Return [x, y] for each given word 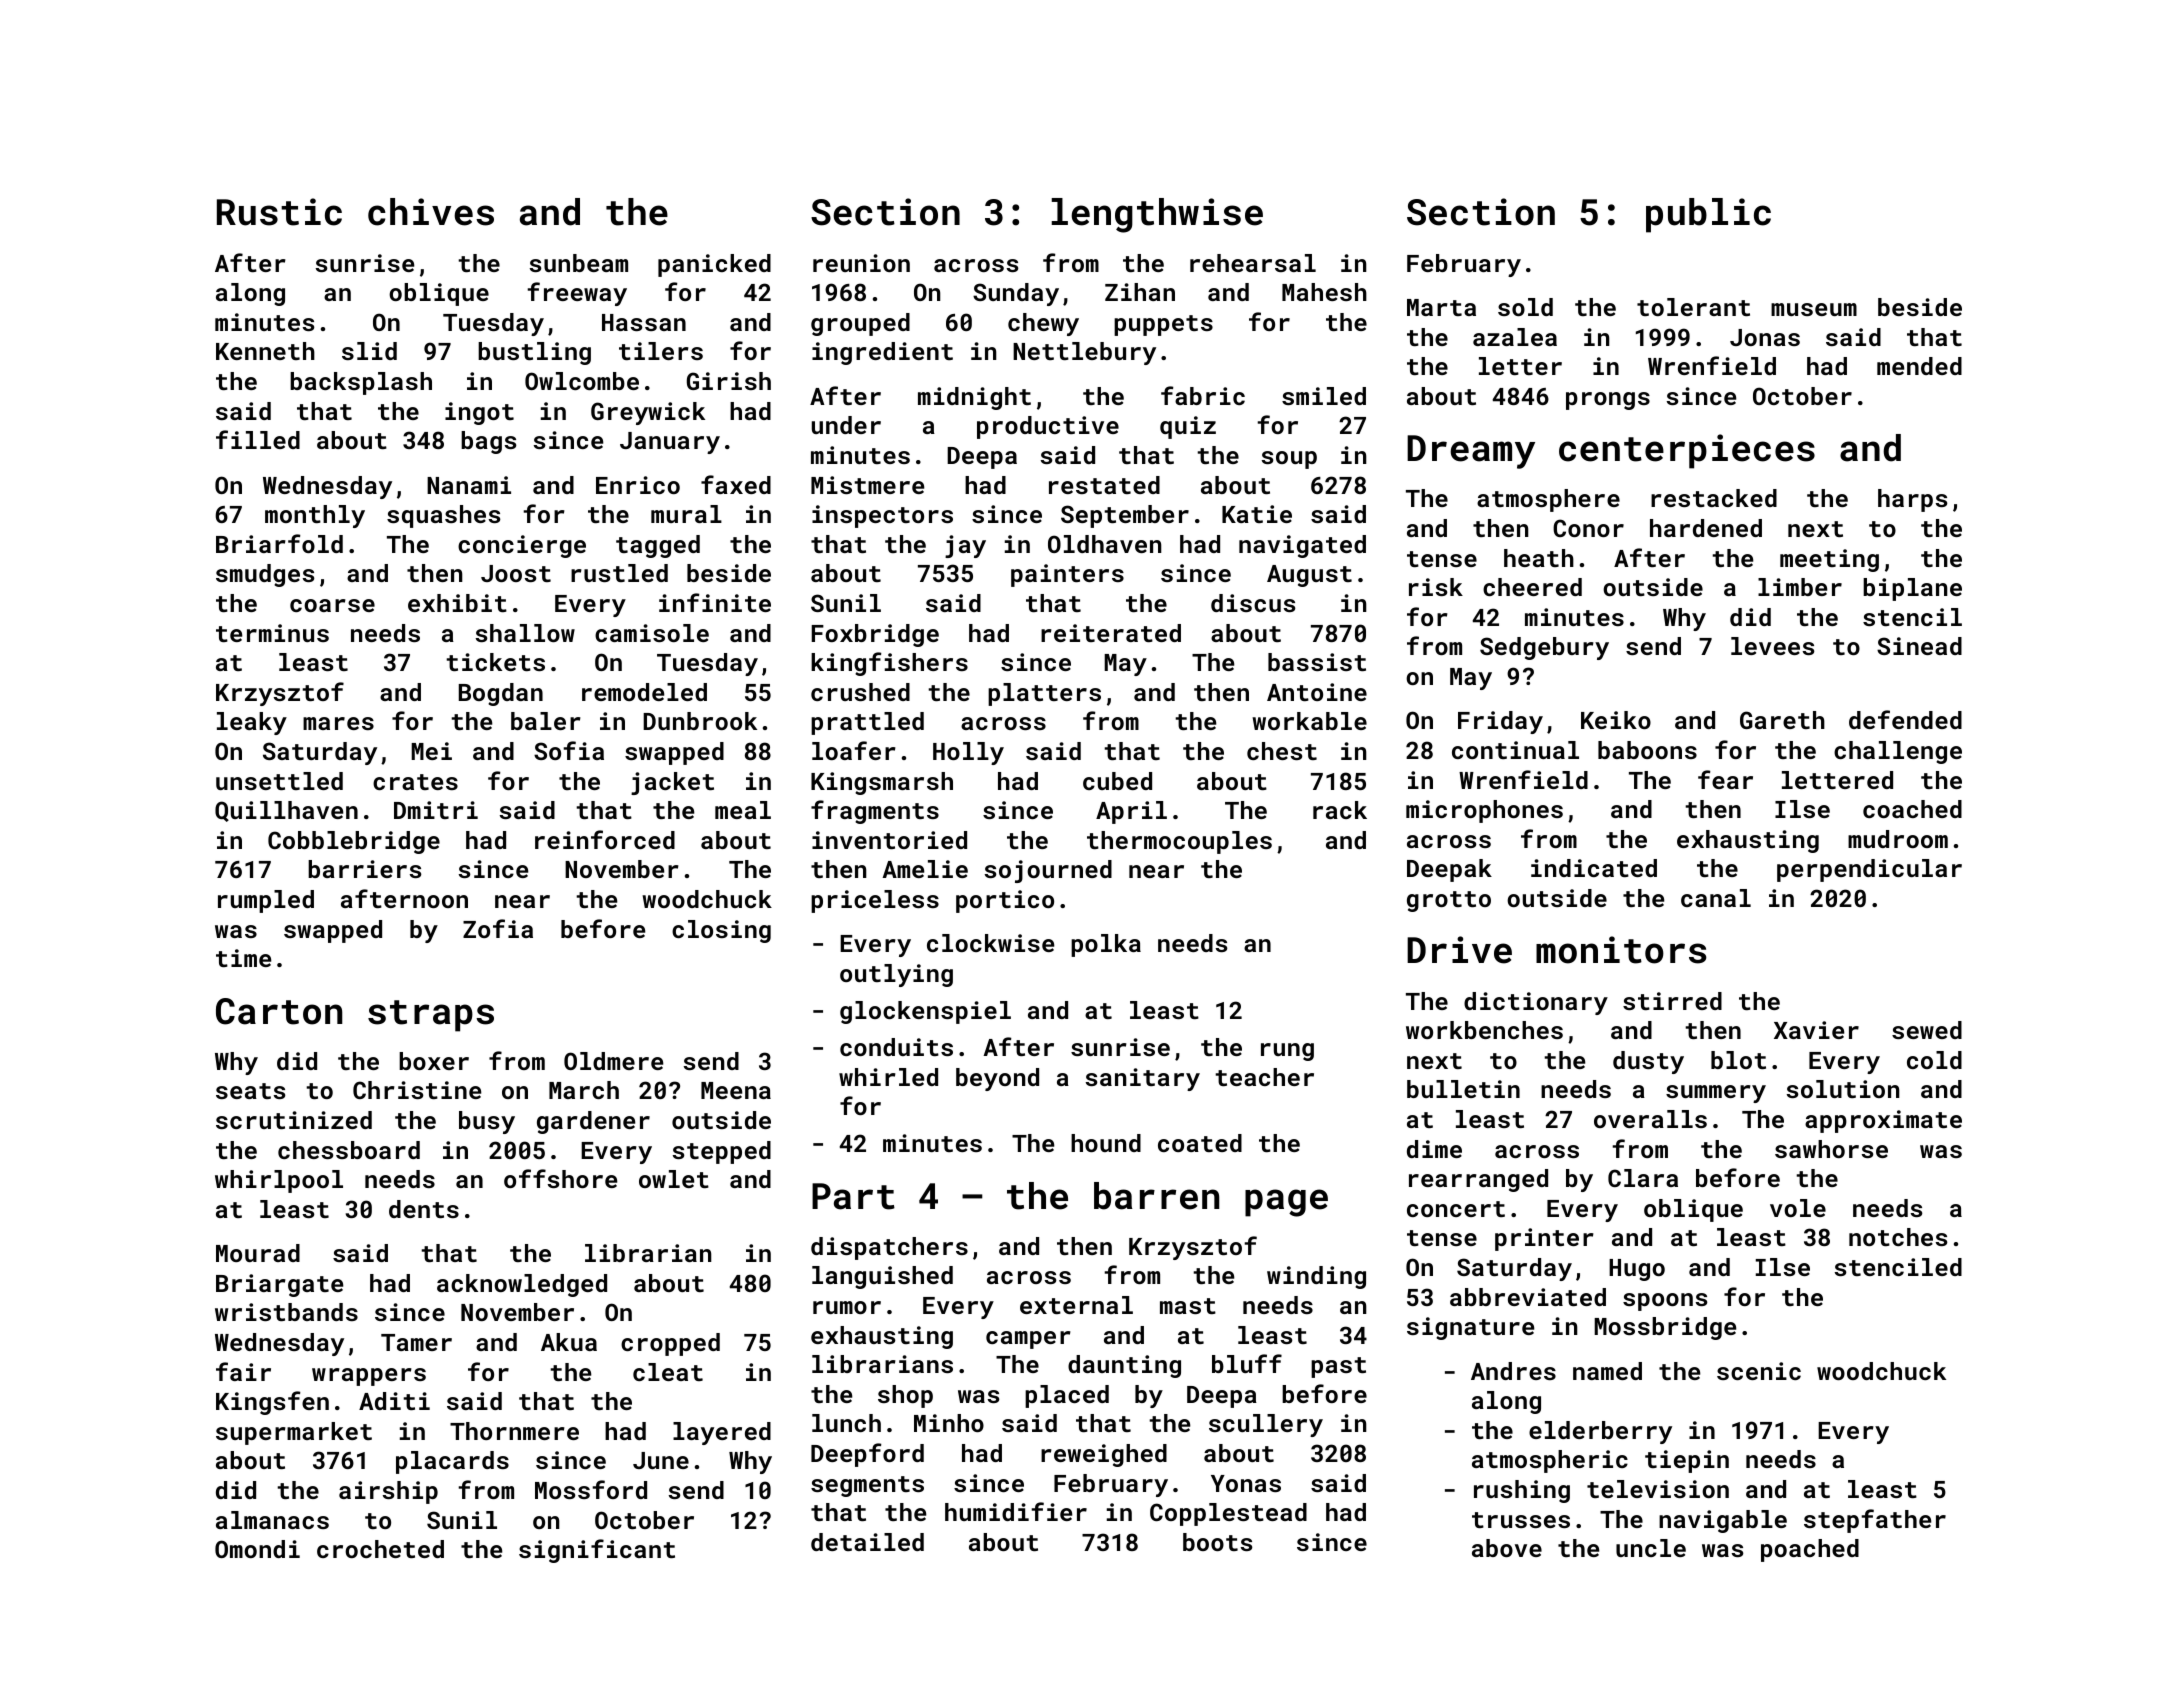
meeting [1829, 560]
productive [1048, 427]
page [1286, 1203]
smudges [265, 575]
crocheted [380, 1549]
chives [431, 212]
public [1708, 215]
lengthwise [1157, 215]
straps [431, 1016]
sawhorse [1831, 1149]
